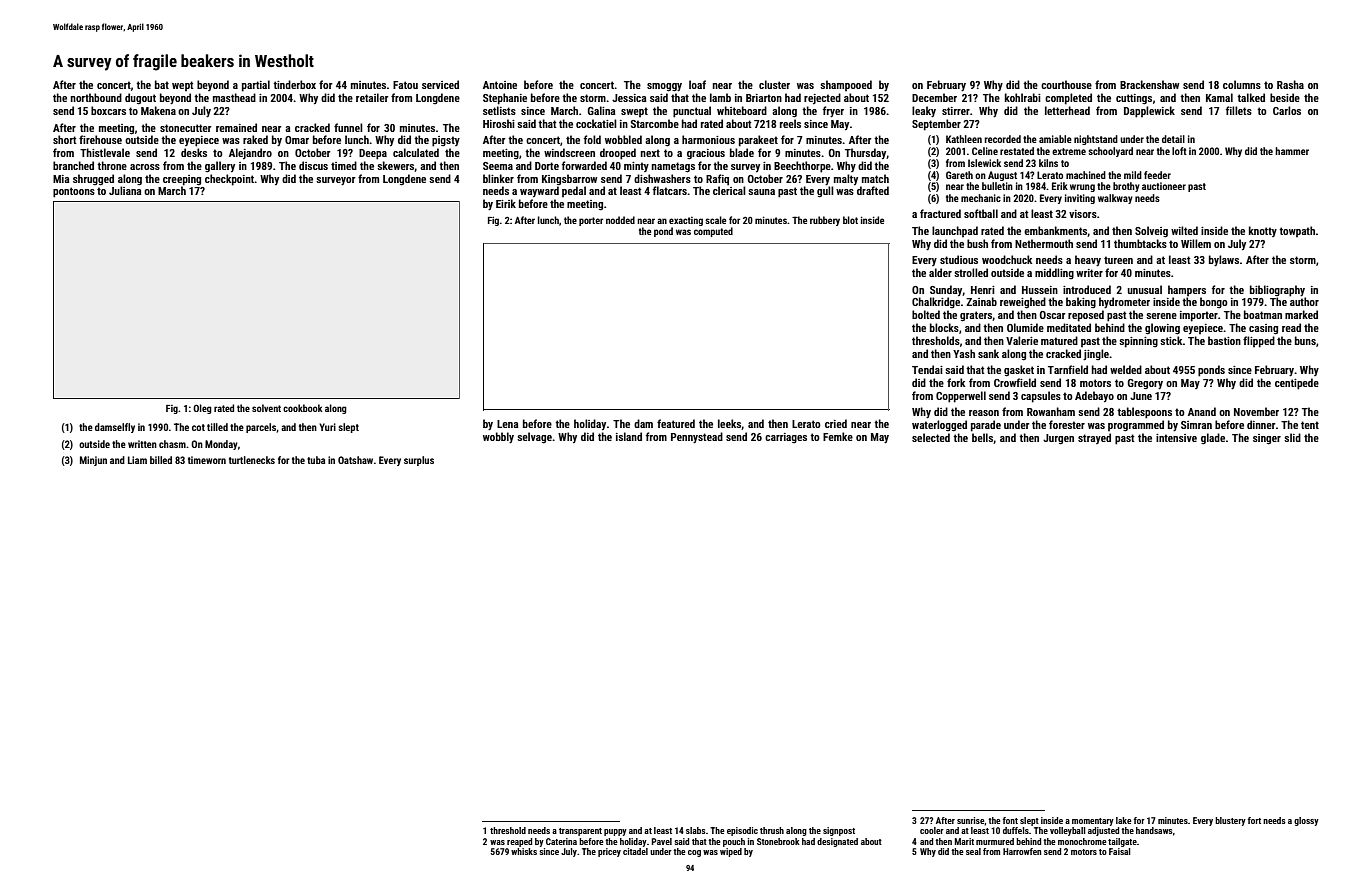  What do you see at coordinates (519, 842) in the page?
I see `reaped` at bounding box center [519, 842].
